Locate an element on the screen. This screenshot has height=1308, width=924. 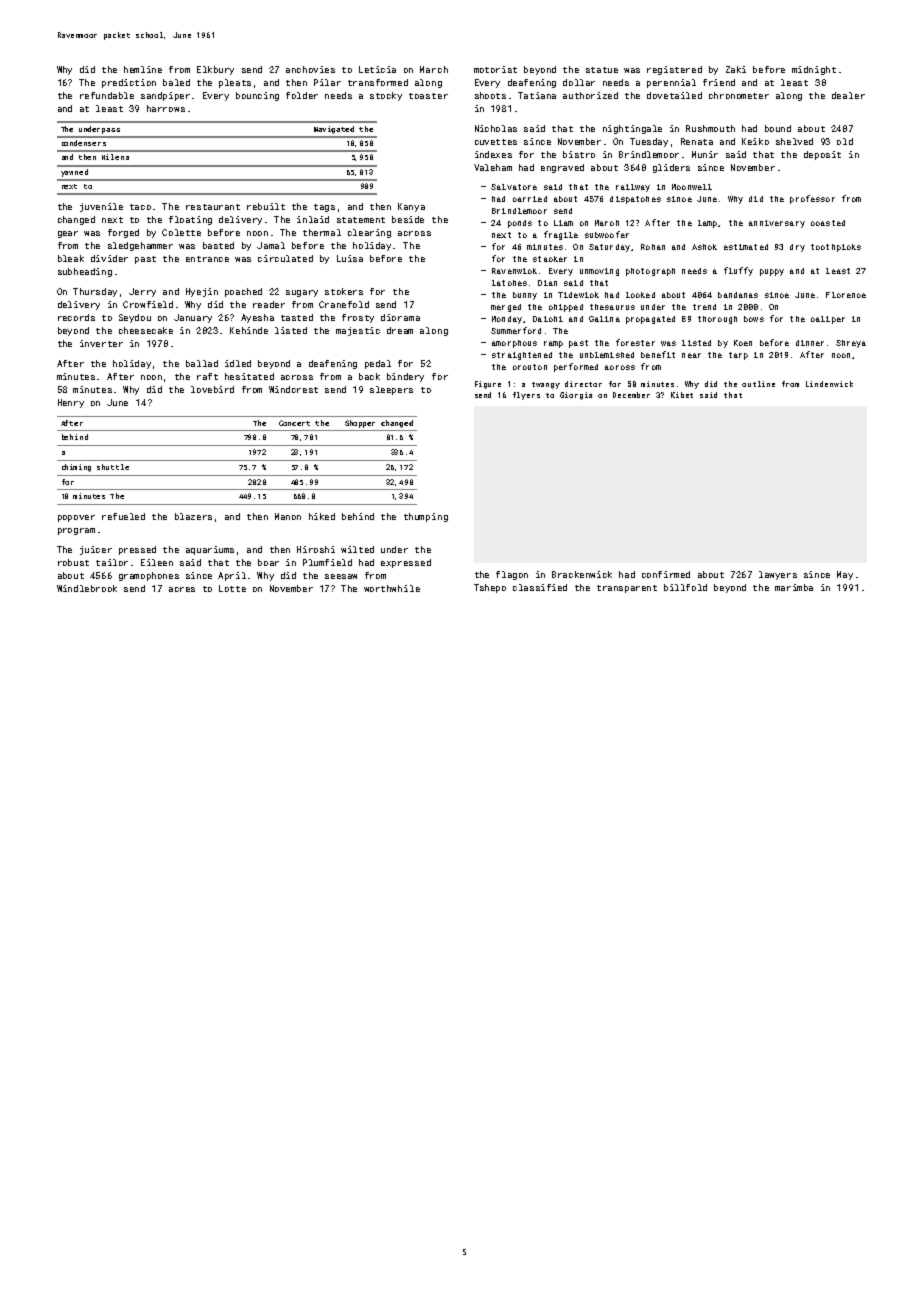
classified is located at coordinates (540, 587).
